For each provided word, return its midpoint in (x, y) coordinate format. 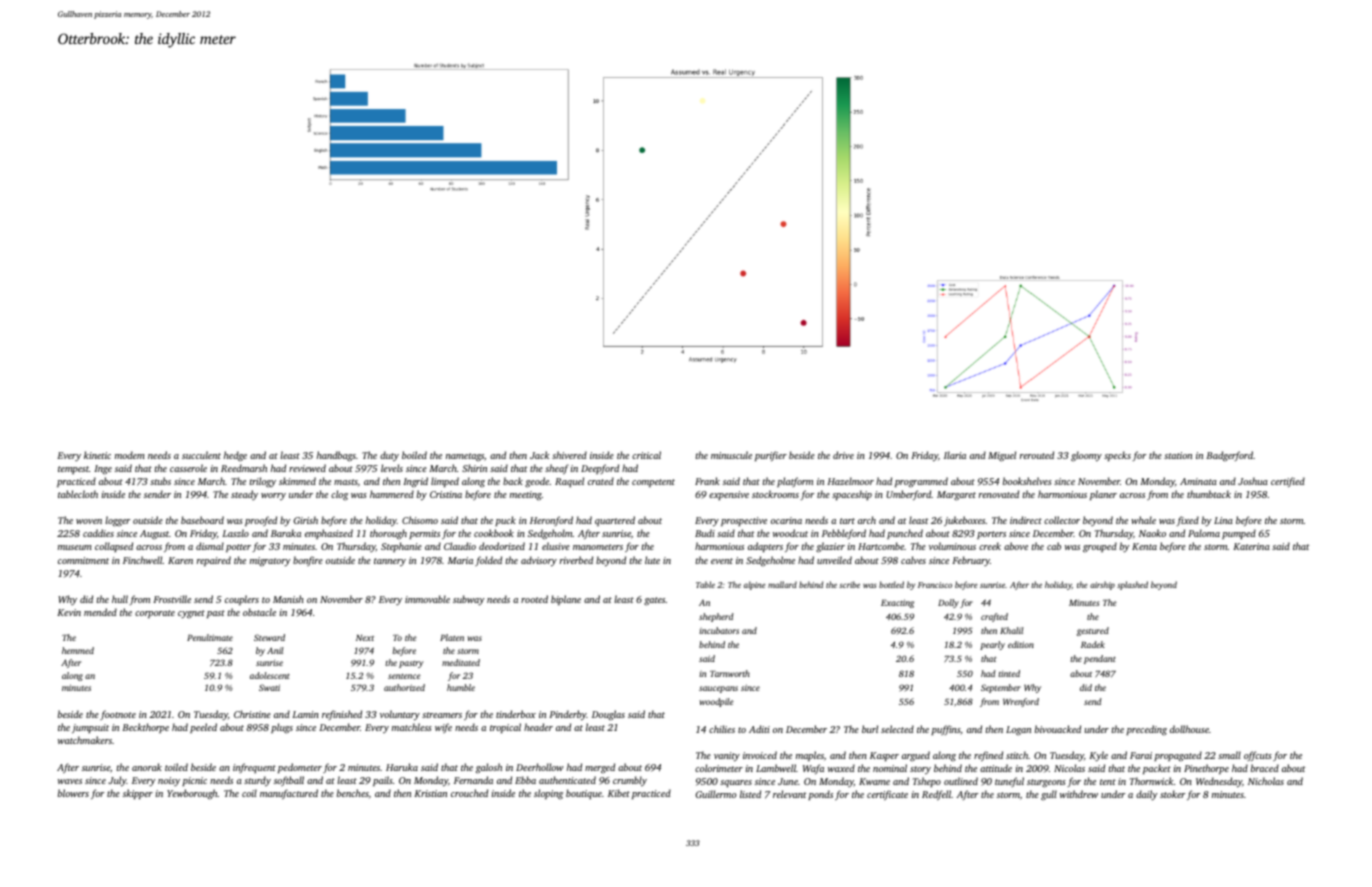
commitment (83, 560)
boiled (414, 455)
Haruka (402, 767)
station (1178, 455)
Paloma (1204, 533)
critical (646, 455)
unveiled (834, 560)
